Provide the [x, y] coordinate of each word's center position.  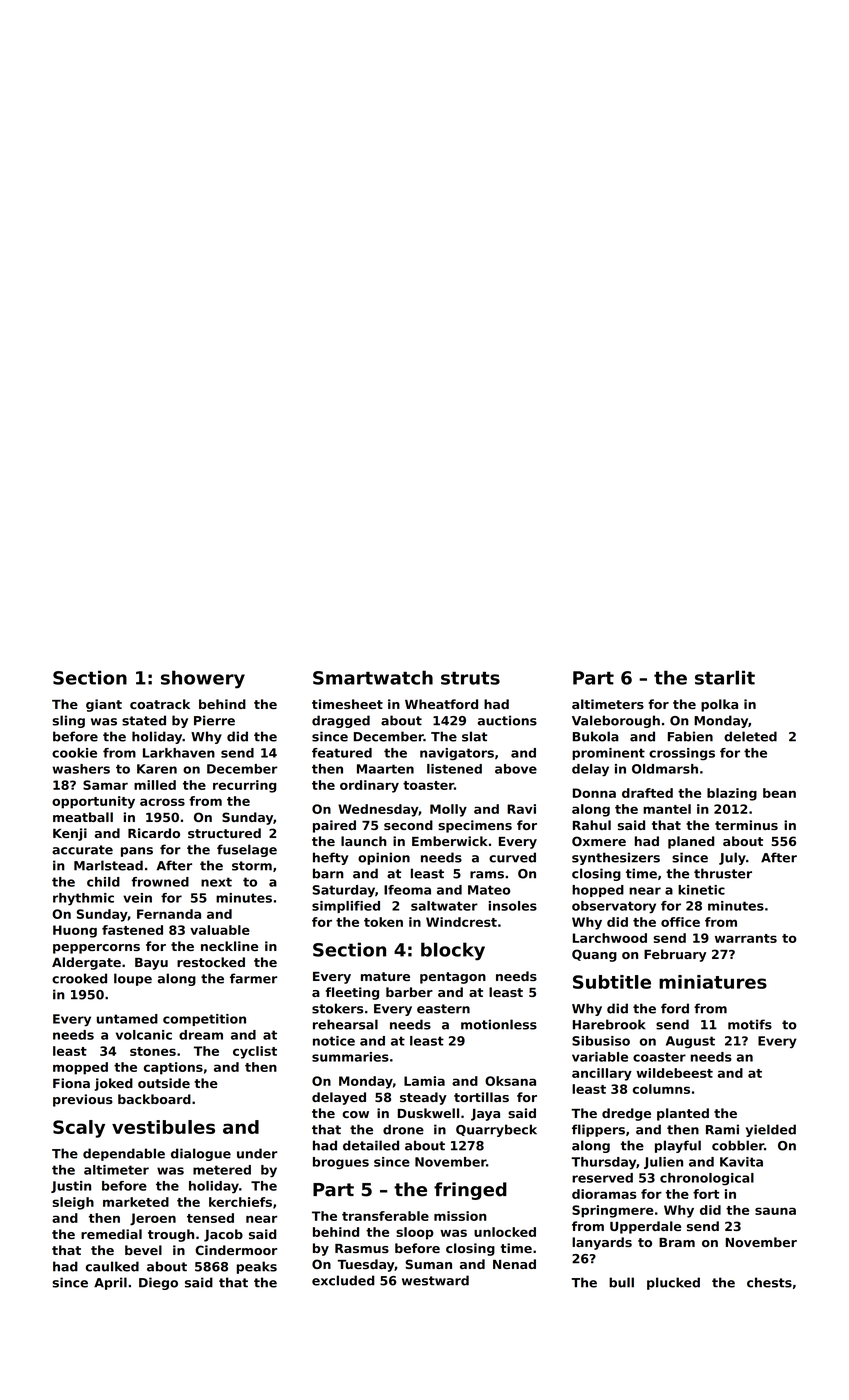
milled [155, 785]
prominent [608, 754]
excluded [343, 1280]
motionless [499, 1024]
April [110, 1283]
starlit [725, 677]
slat [474, 736]
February [675, 955]
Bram [677, 1242]
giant [104, 705]
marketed [136, 1202]
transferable [385, 1216]
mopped [80, 1068]
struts [470, 678]
